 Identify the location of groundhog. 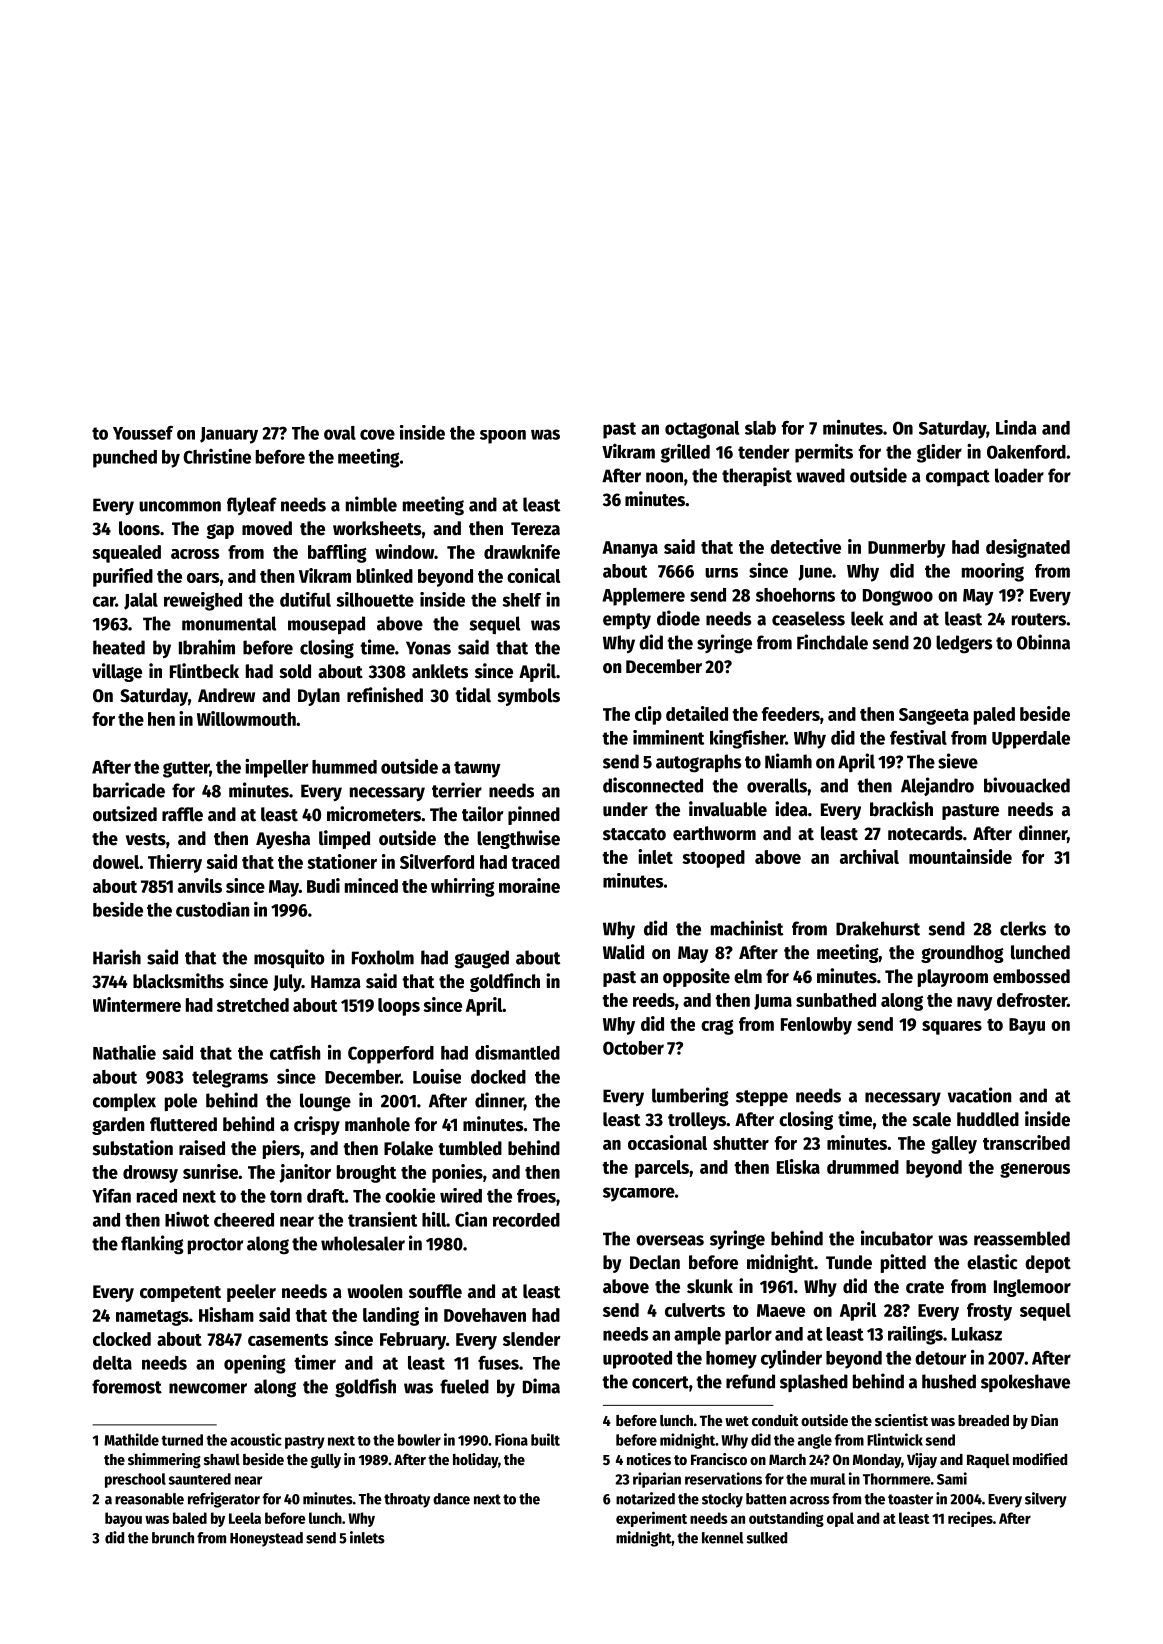
(962, 954).
